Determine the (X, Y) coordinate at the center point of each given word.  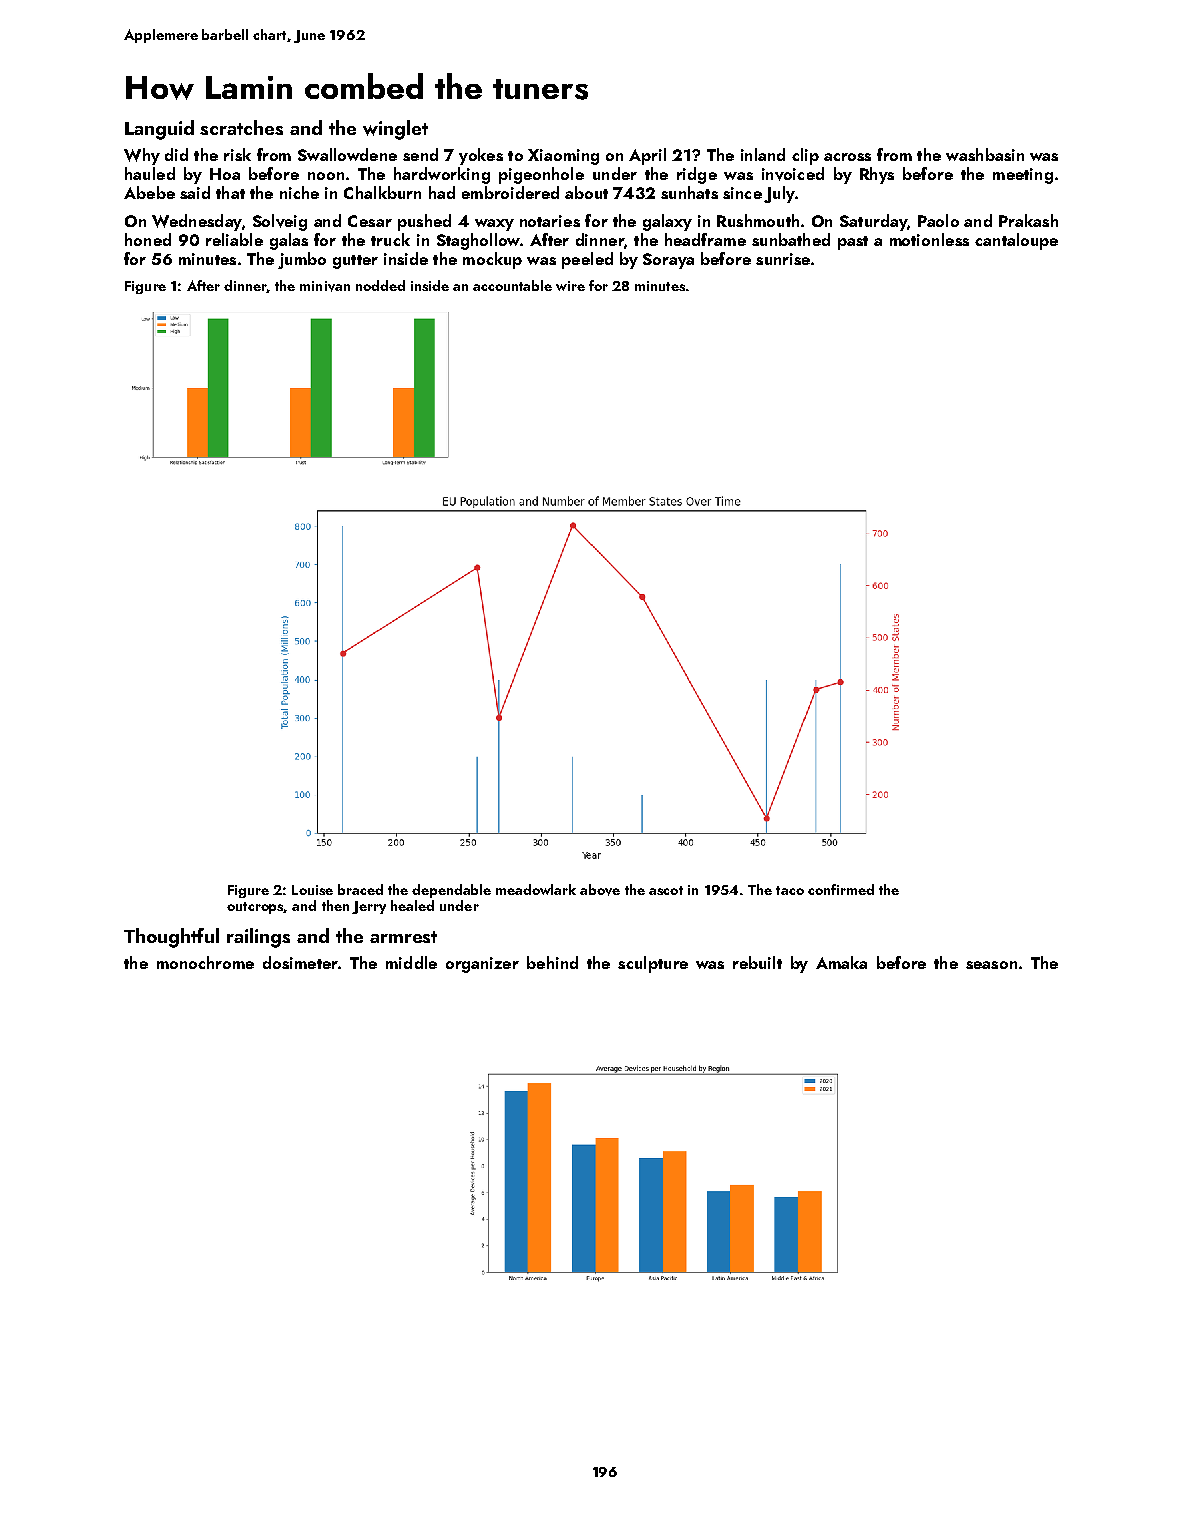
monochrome (205, 962)
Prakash (1028, 220)
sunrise (783, 259)
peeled (587, 260)
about (586, 192)
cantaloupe (1016, 241)
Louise (312, 890)
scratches (241, 127)
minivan (325, 286)
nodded (380, 285)
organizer (482, 965)
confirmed (841, 889)
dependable (451, 891)
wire (570, 286)
